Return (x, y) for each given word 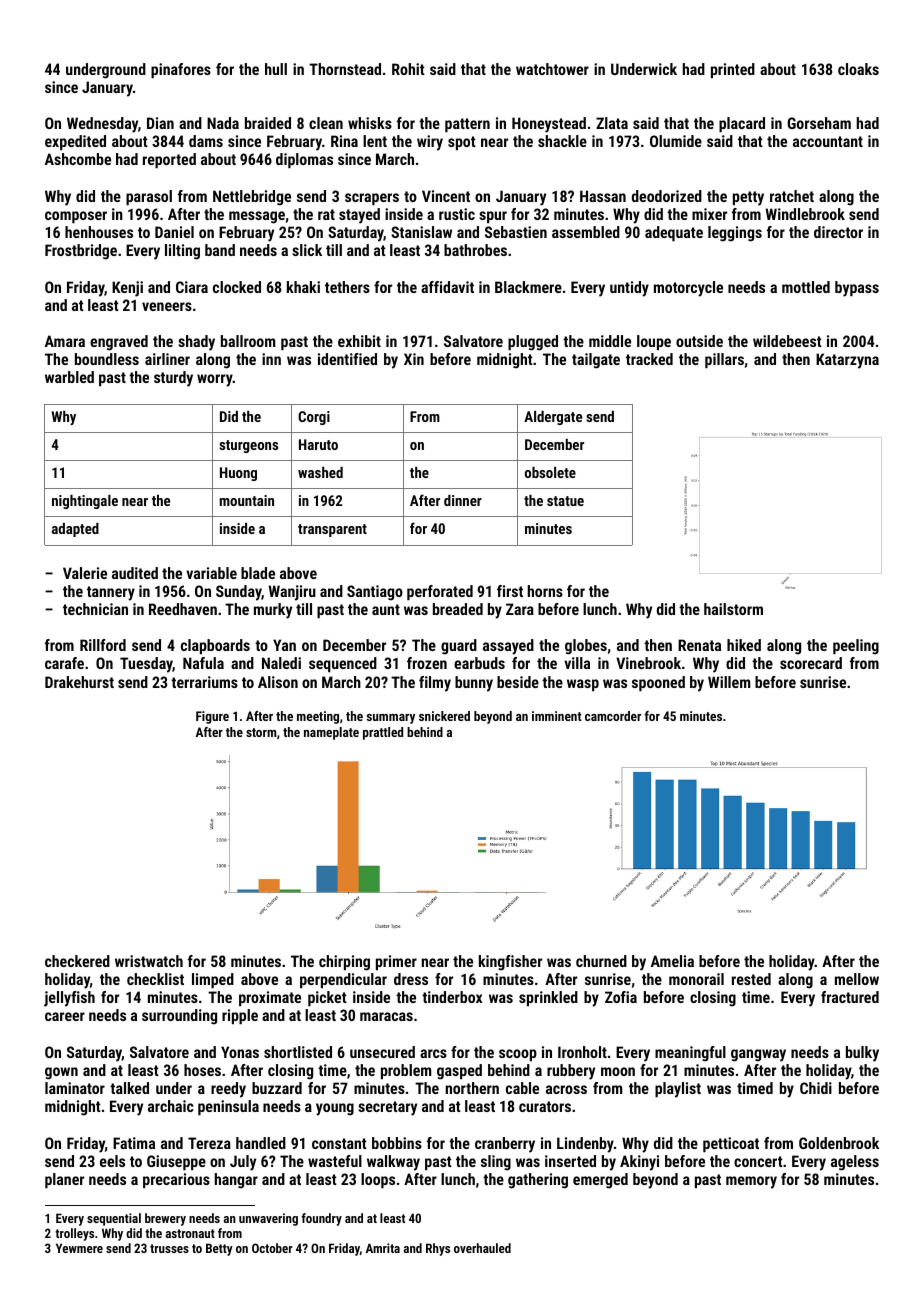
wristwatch (149, 961)
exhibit (359, 341)
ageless (855, 1163)
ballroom (248, 341)
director (838, 232)
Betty (219, 1249)
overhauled (482, 1248)
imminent (557, 716)
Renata (699, 645)
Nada (223, 123)
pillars (724, 360)
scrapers (372, 199)
